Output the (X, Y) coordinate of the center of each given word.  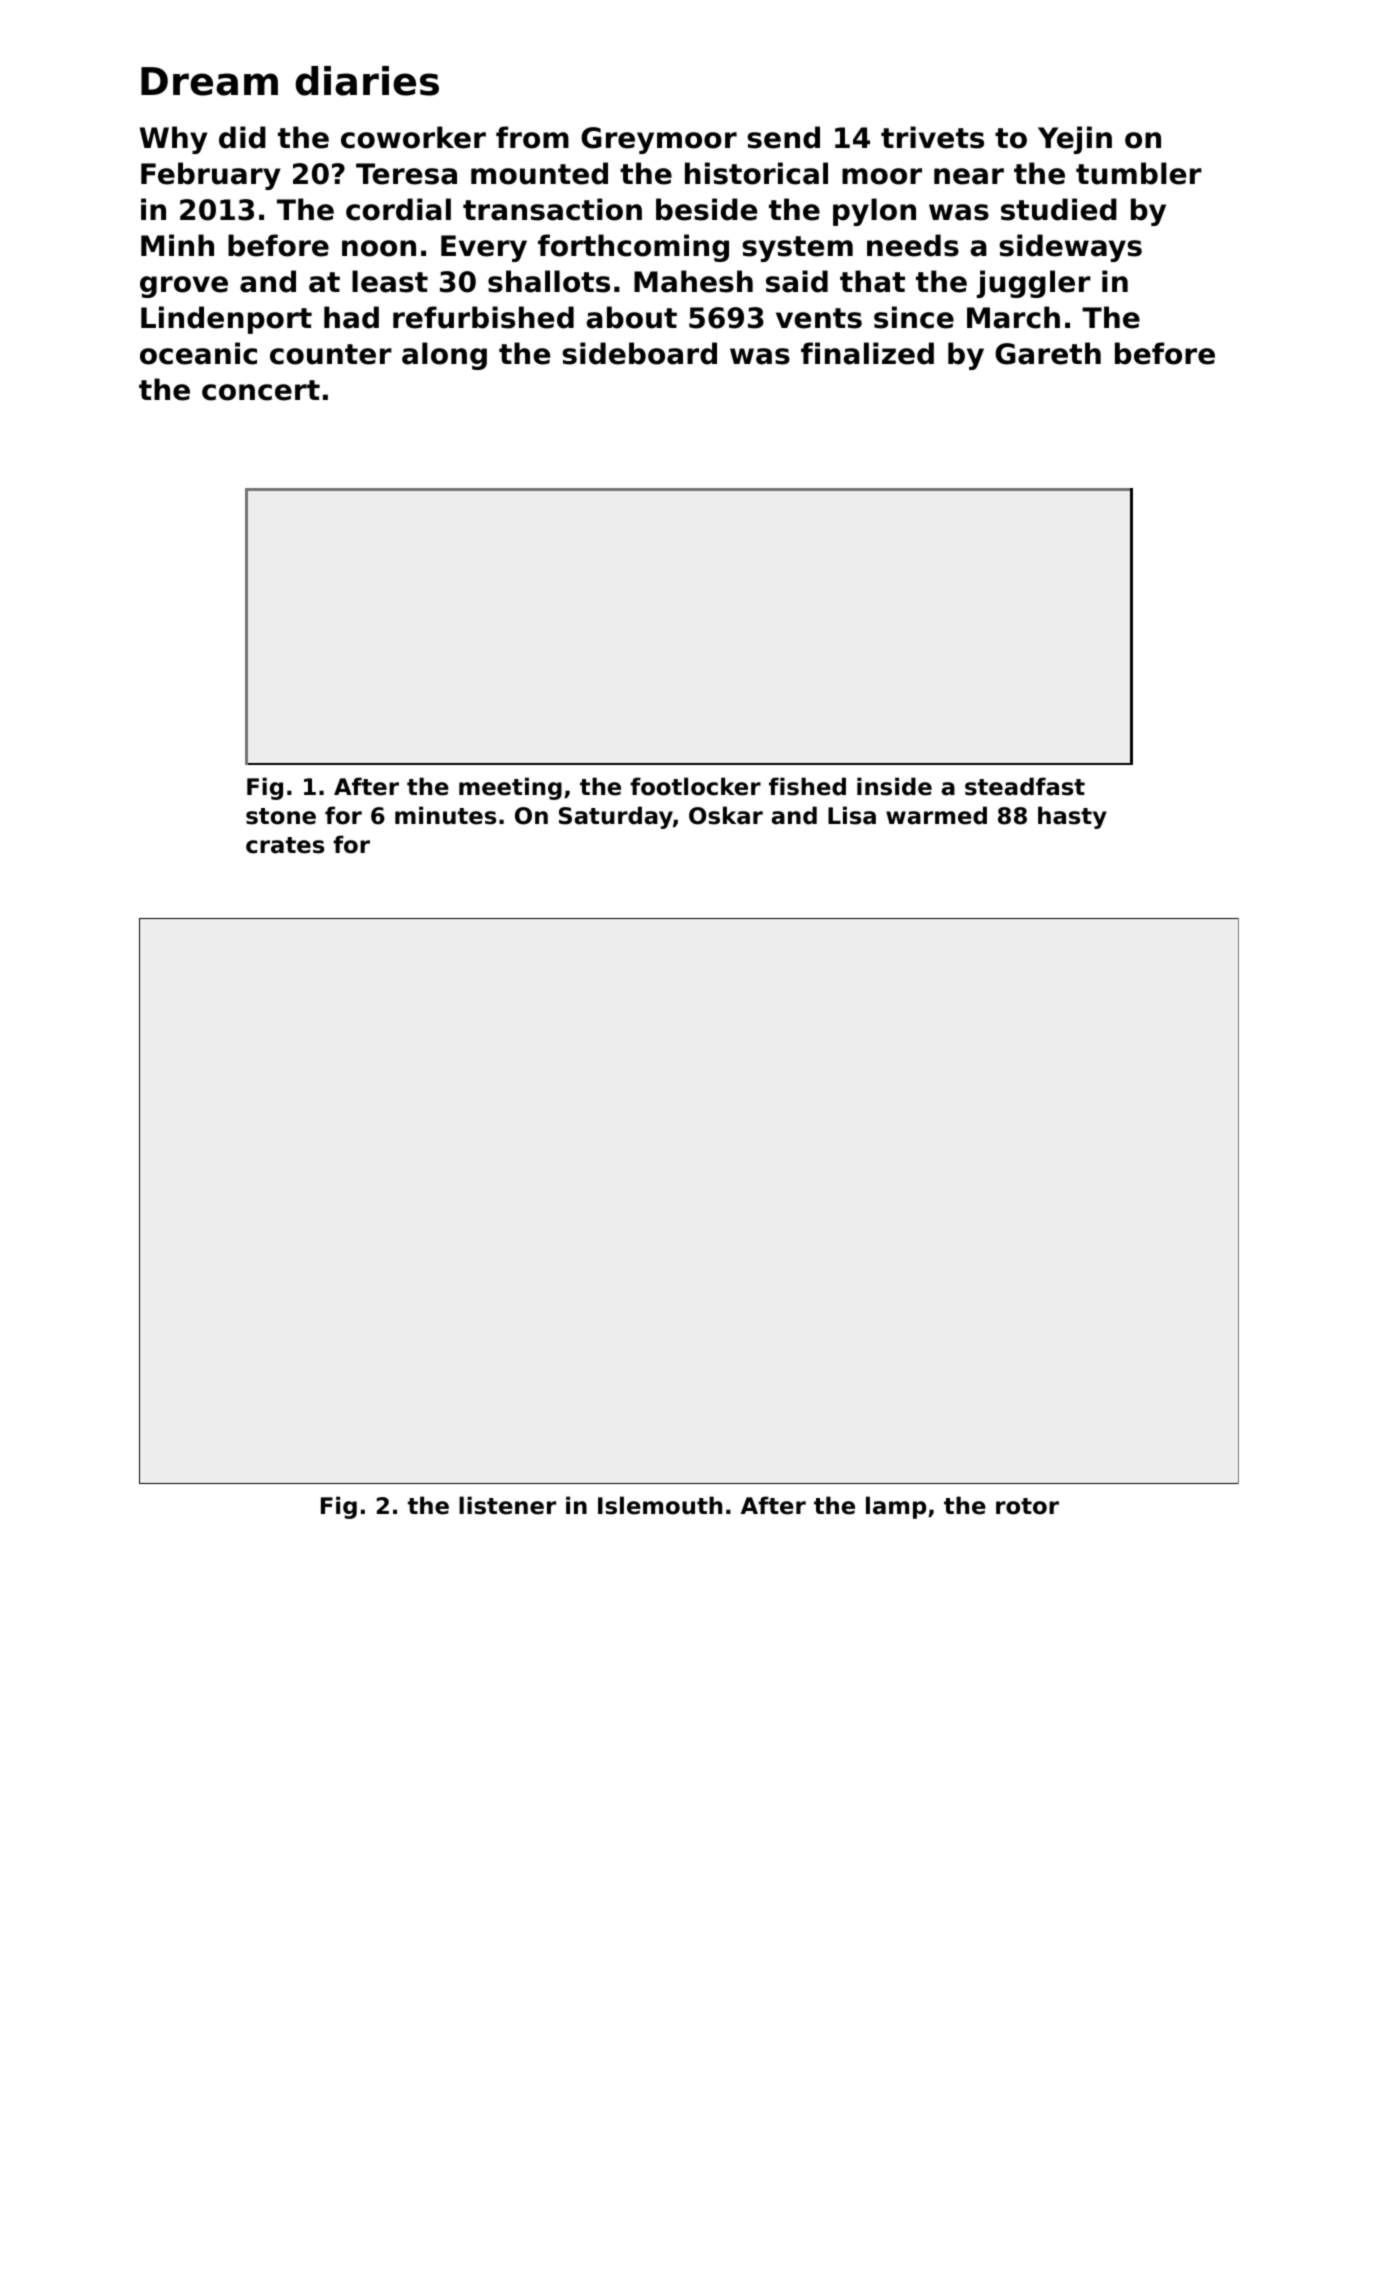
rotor (1027, 1506)
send (783, 137)
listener (507, 1505)
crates (285, 845)
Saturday (616, 817)
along (444, 356)
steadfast (1025, 786)
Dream (209, 81)
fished (807, 786)
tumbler (1139, 173)
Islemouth (660, 1505)
